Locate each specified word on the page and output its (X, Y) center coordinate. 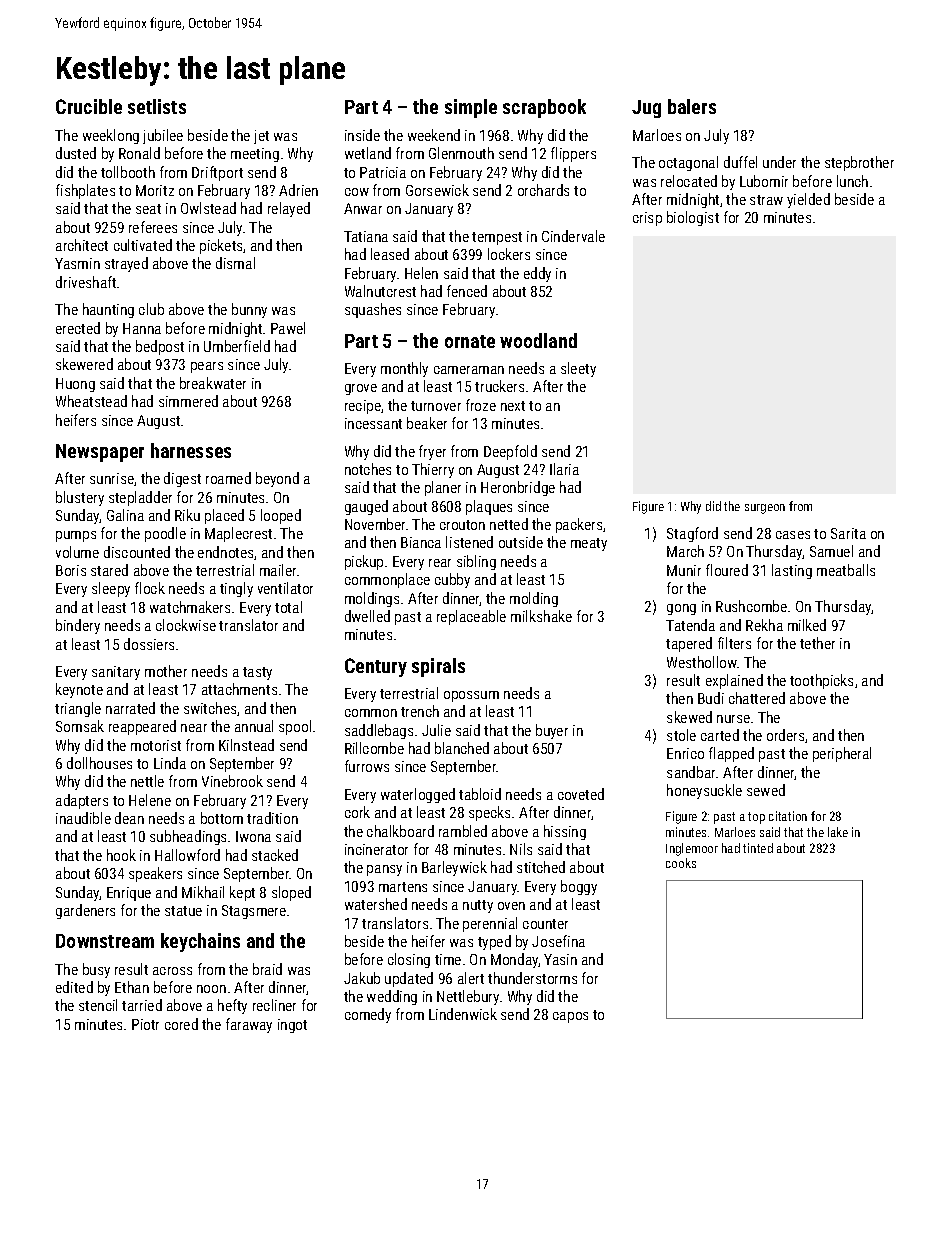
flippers (573, 154)
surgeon (765, 509)
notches (368, 469)
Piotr (145, 1024)
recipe (363, 407)
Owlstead (208, 208)
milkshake (541, 616)
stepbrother (859, 163)
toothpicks (821, 681)
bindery (78, 626)
